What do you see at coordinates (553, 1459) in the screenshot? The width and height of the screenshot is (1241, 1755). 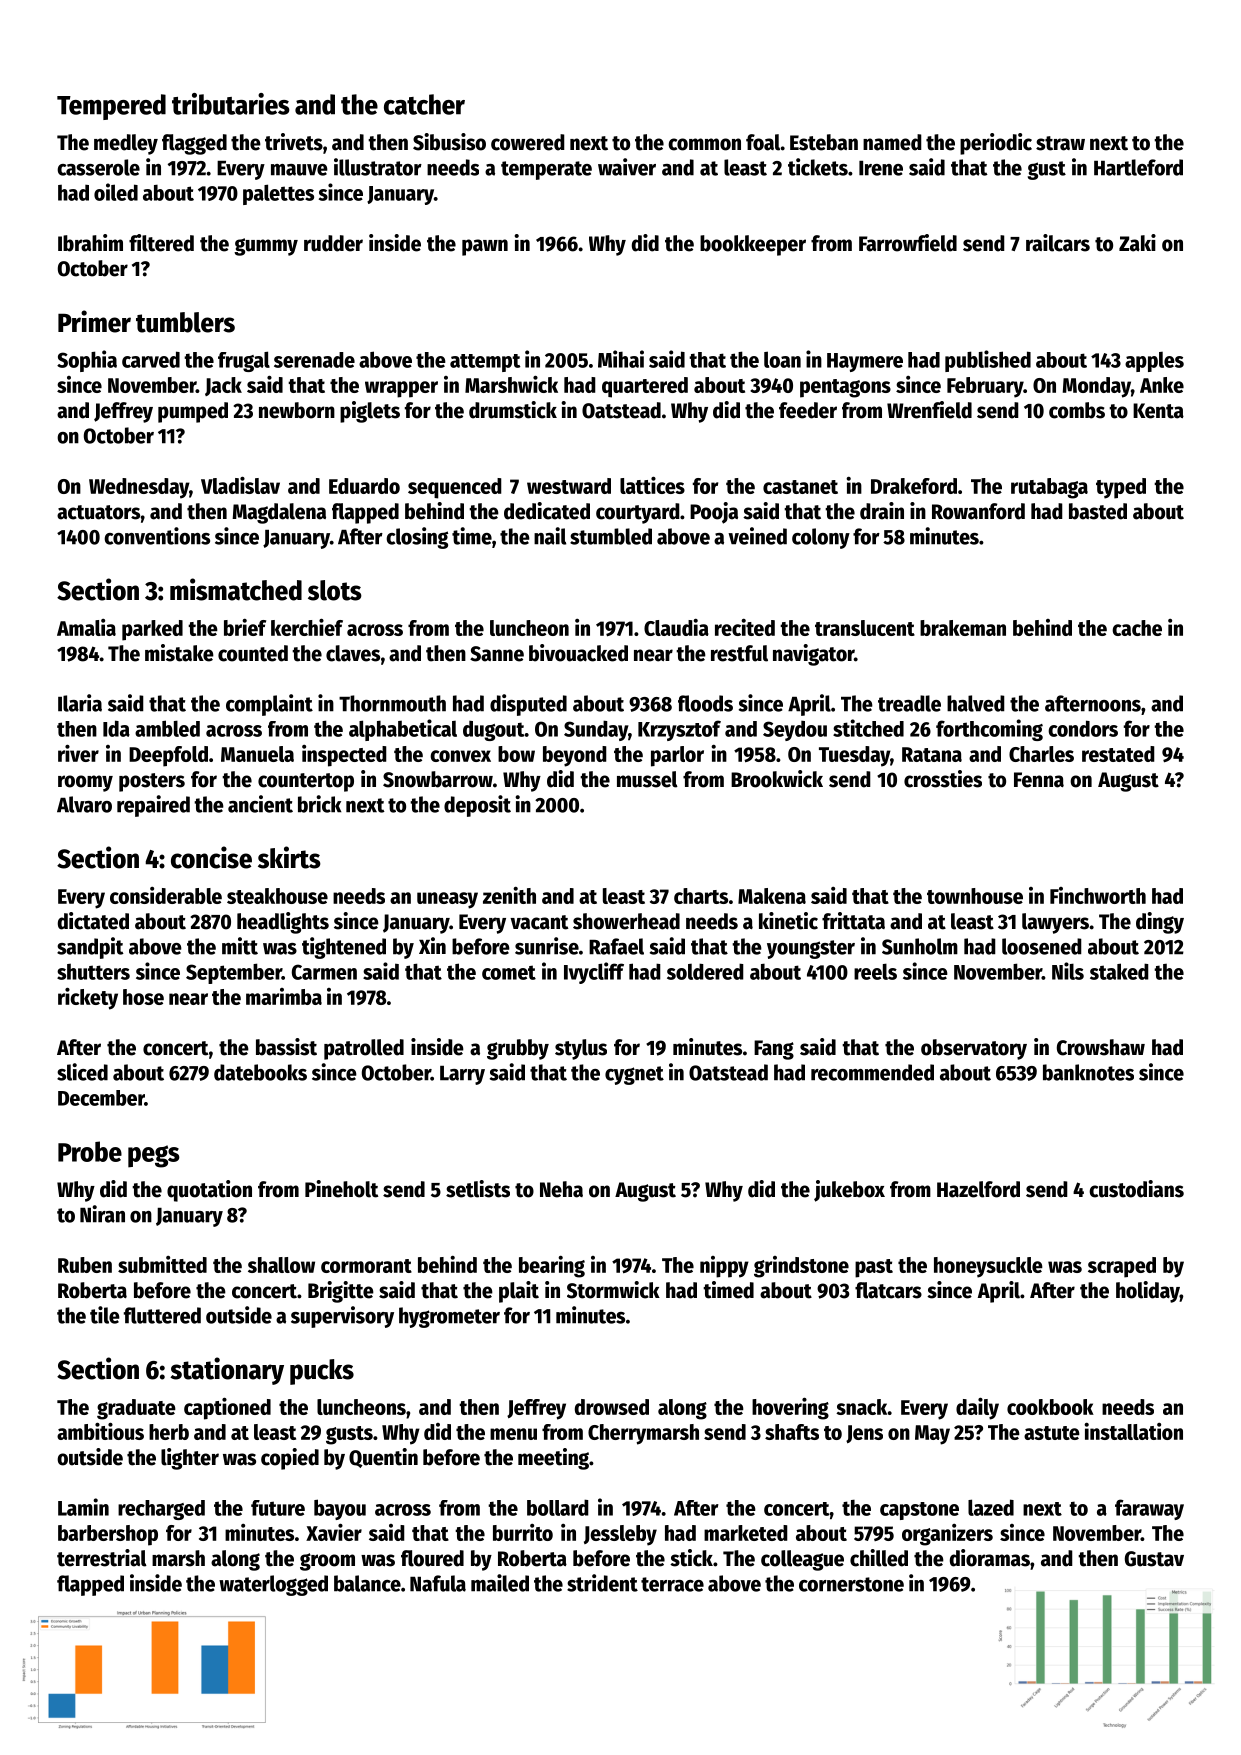 I see `meeting` at bounding box center [553, 1459].
